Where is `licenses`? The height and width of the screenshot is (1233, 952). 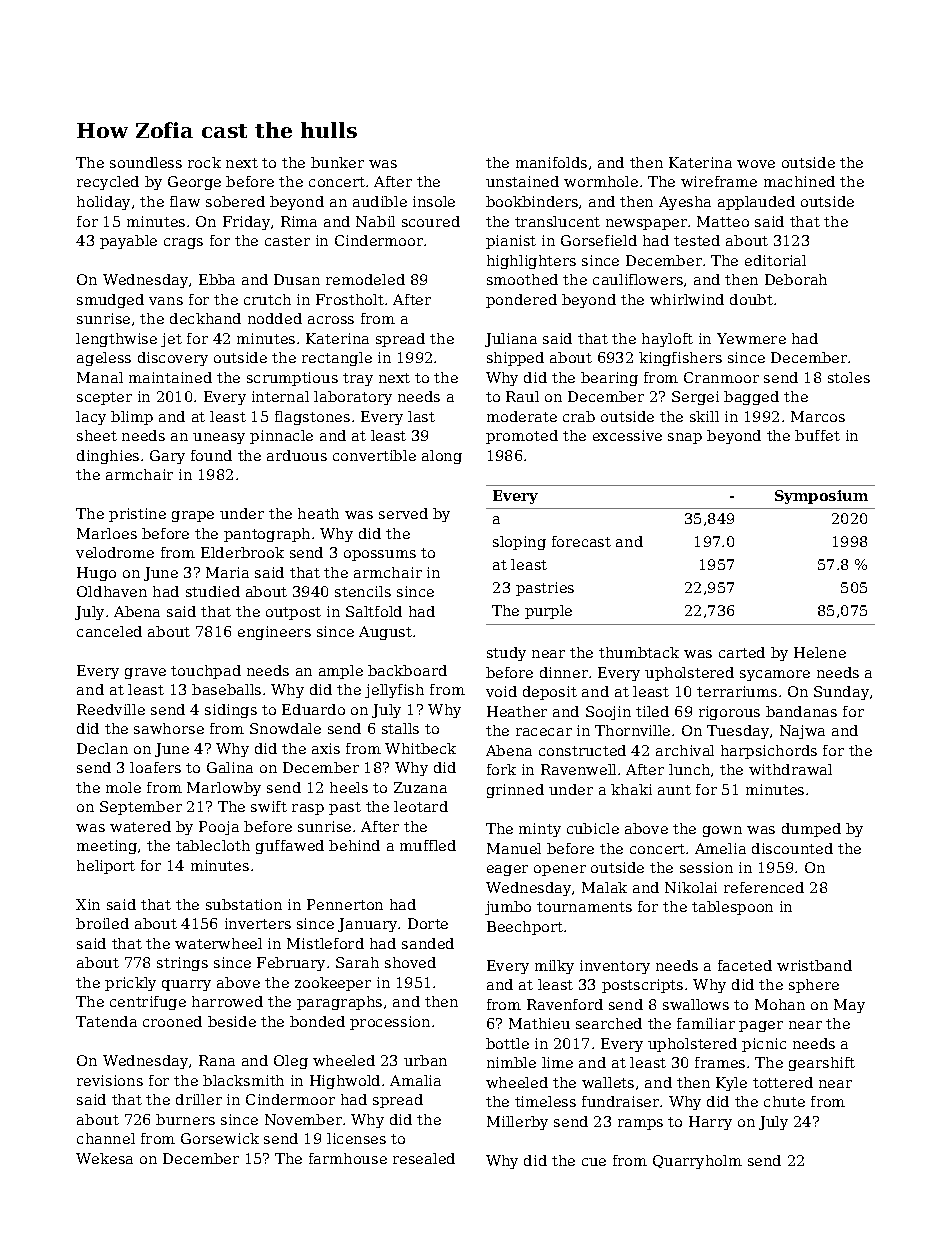 licenses is located at coordinates (356, 1138).
